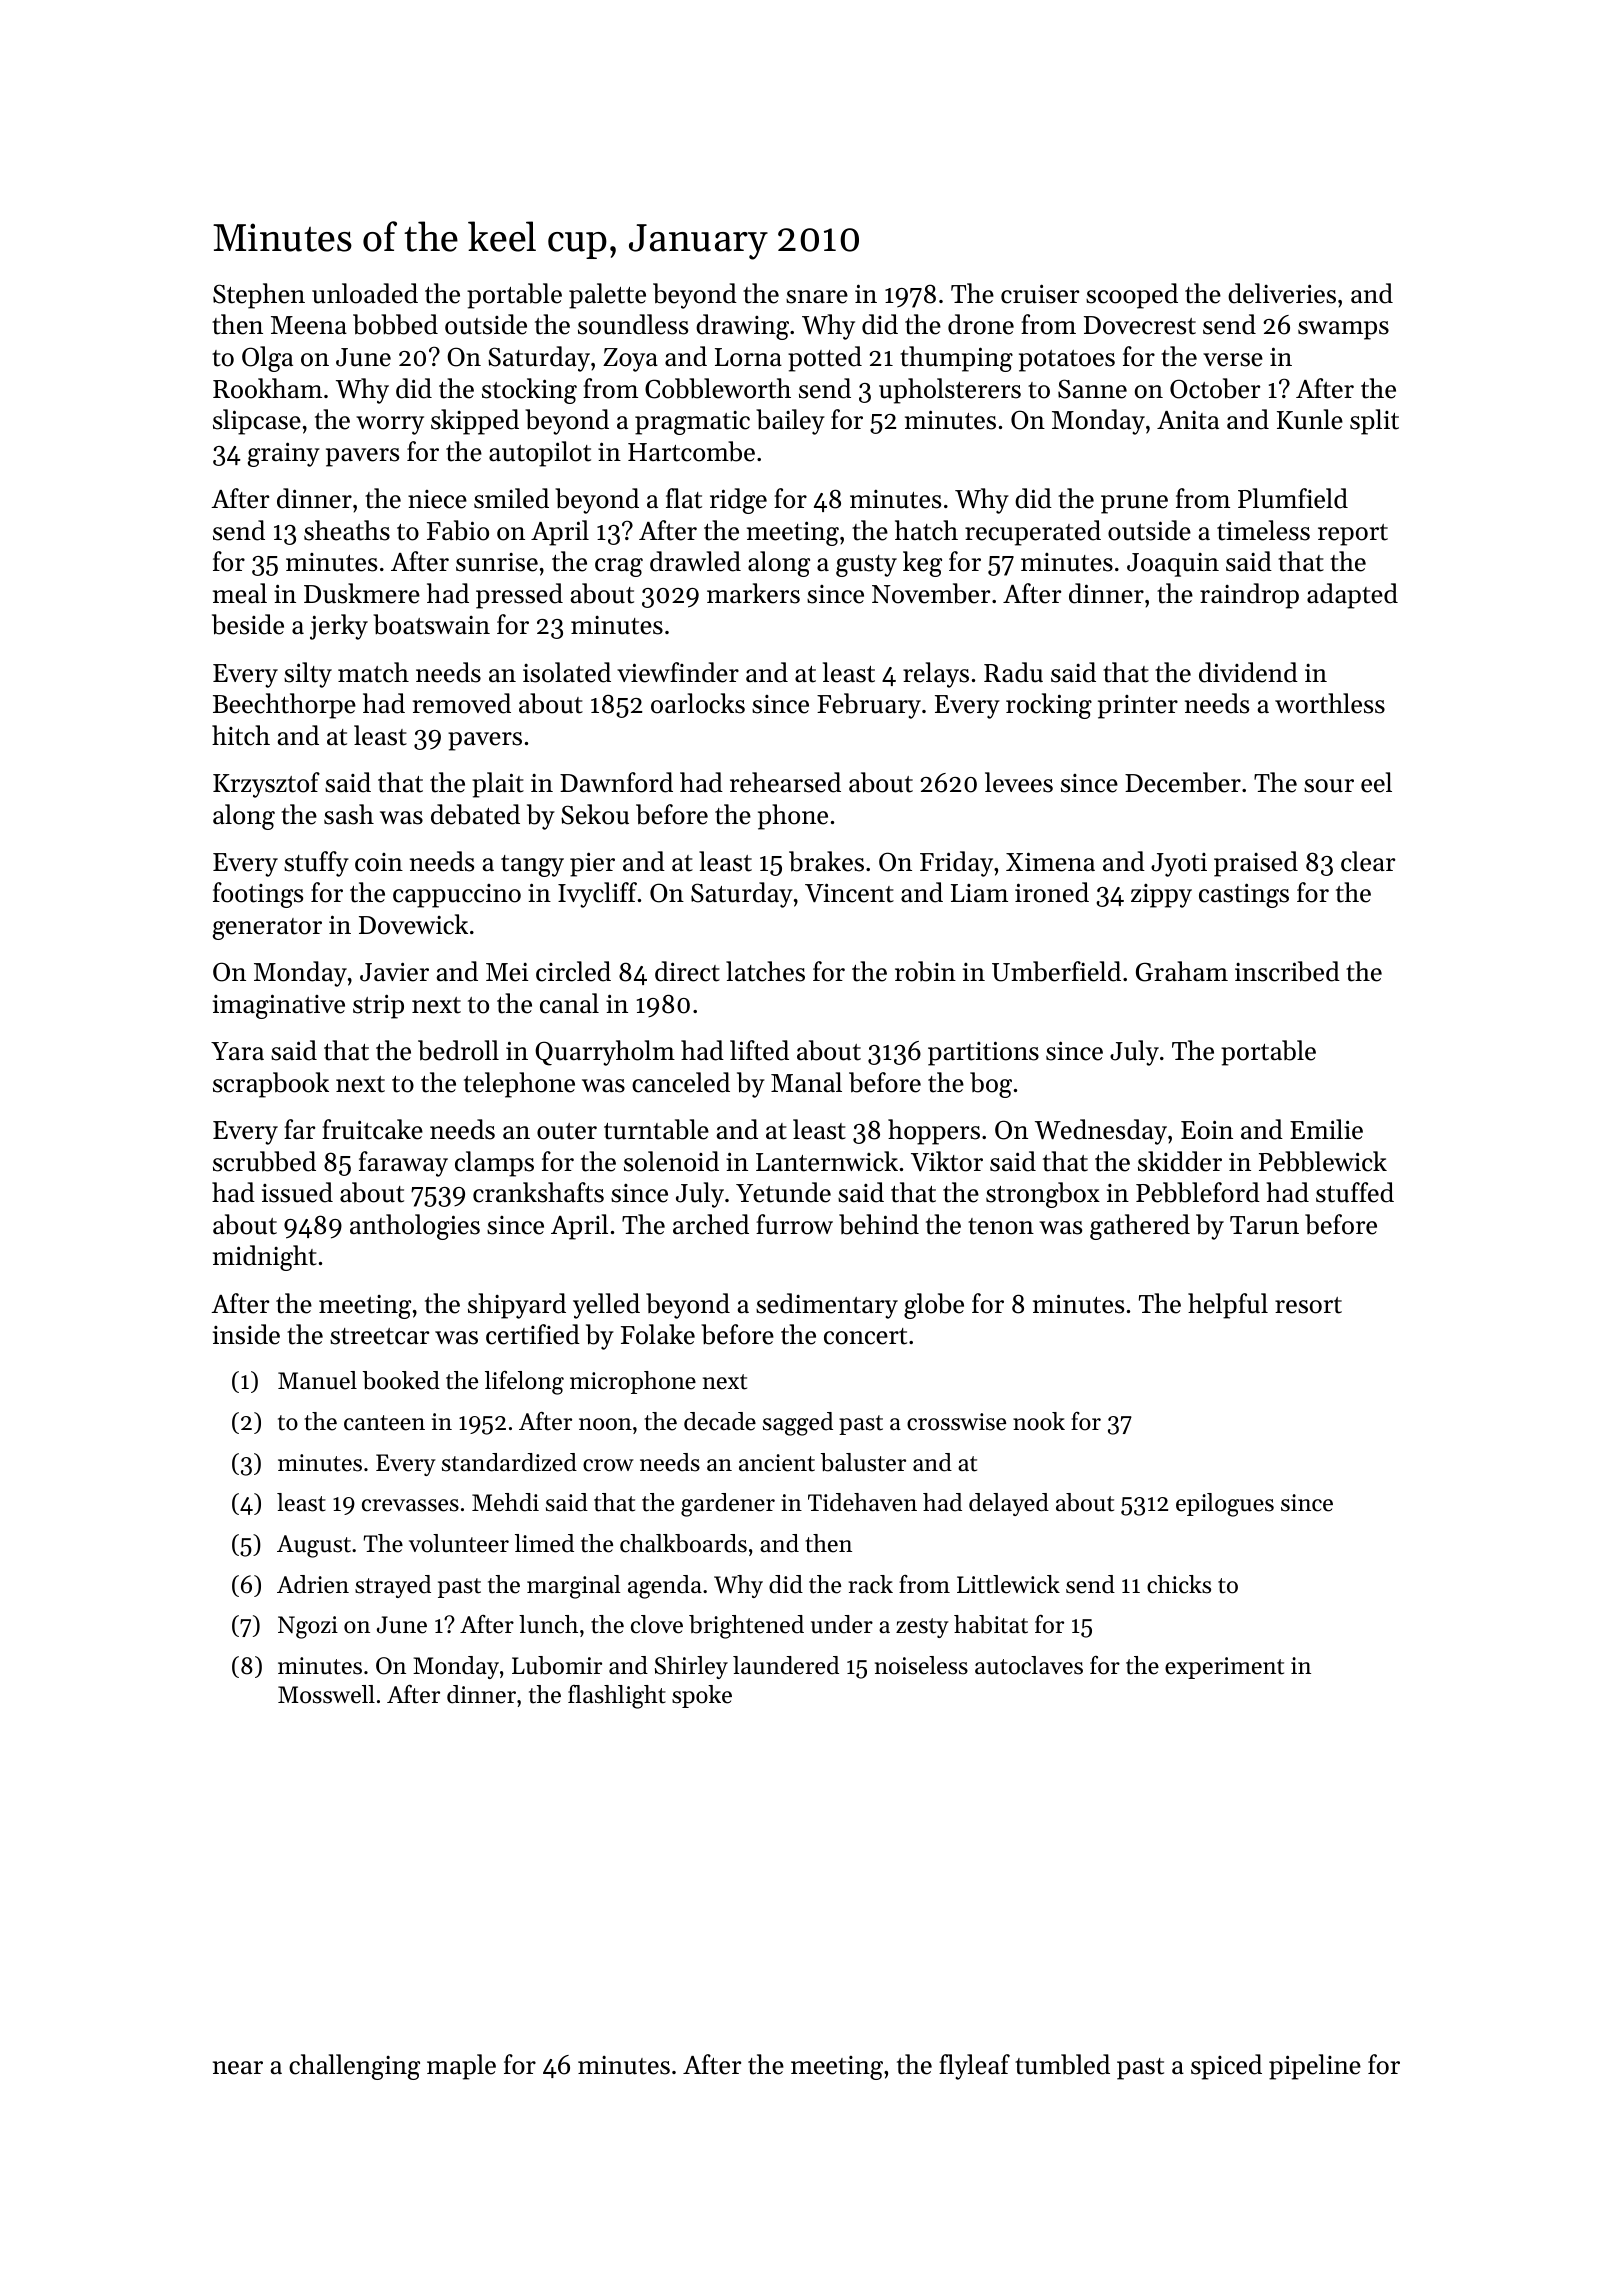  Describe the element at coordinates (1040, 294) in the screenshot. I see `cruiser` at that location.
